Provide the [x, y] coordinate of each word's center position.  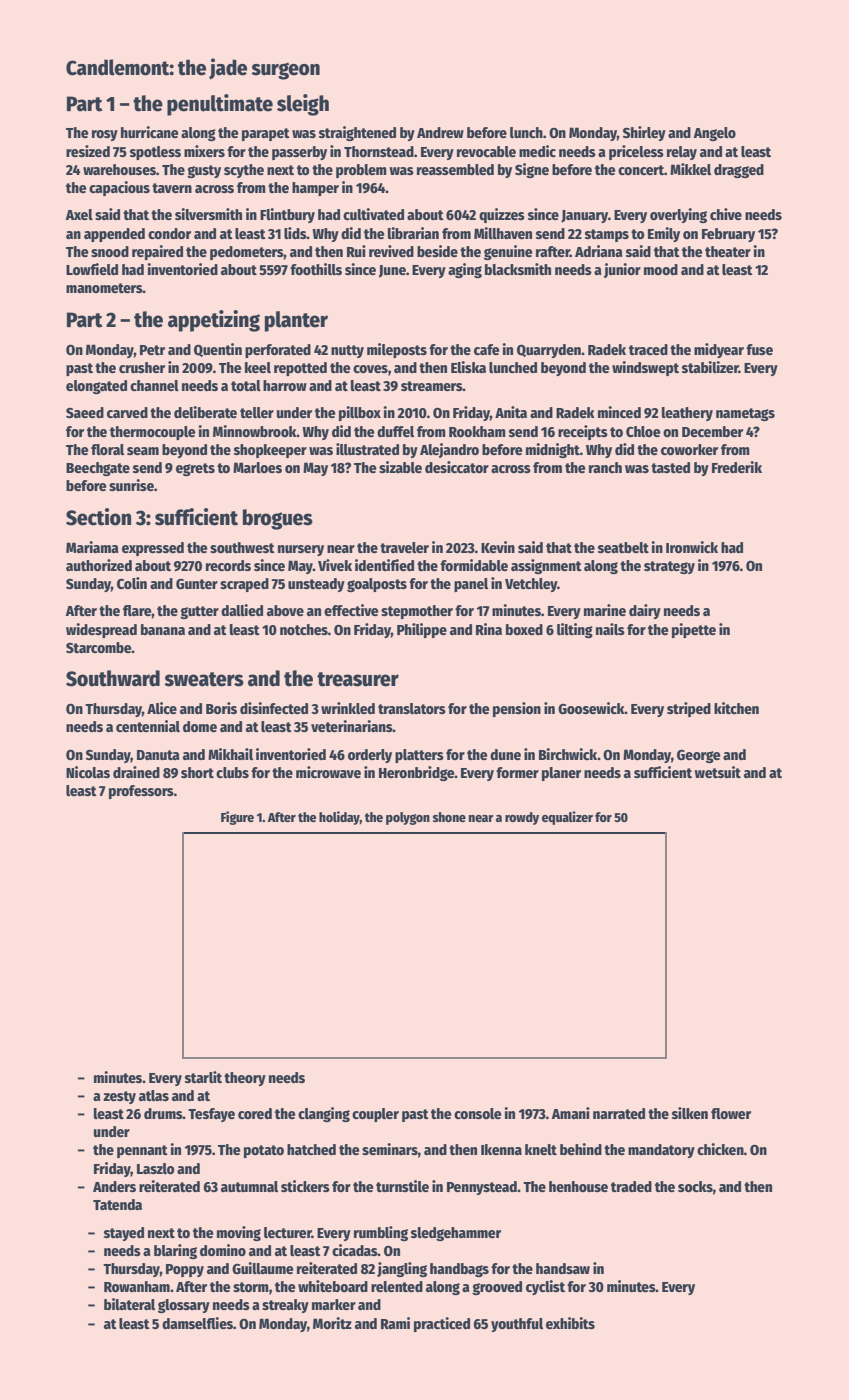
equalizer [567, 818]
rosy [105, 135]
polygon [408, 818]
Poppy [185, 1270]
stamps [607, 235]
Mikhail [230, 754]
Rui [356, 251]
